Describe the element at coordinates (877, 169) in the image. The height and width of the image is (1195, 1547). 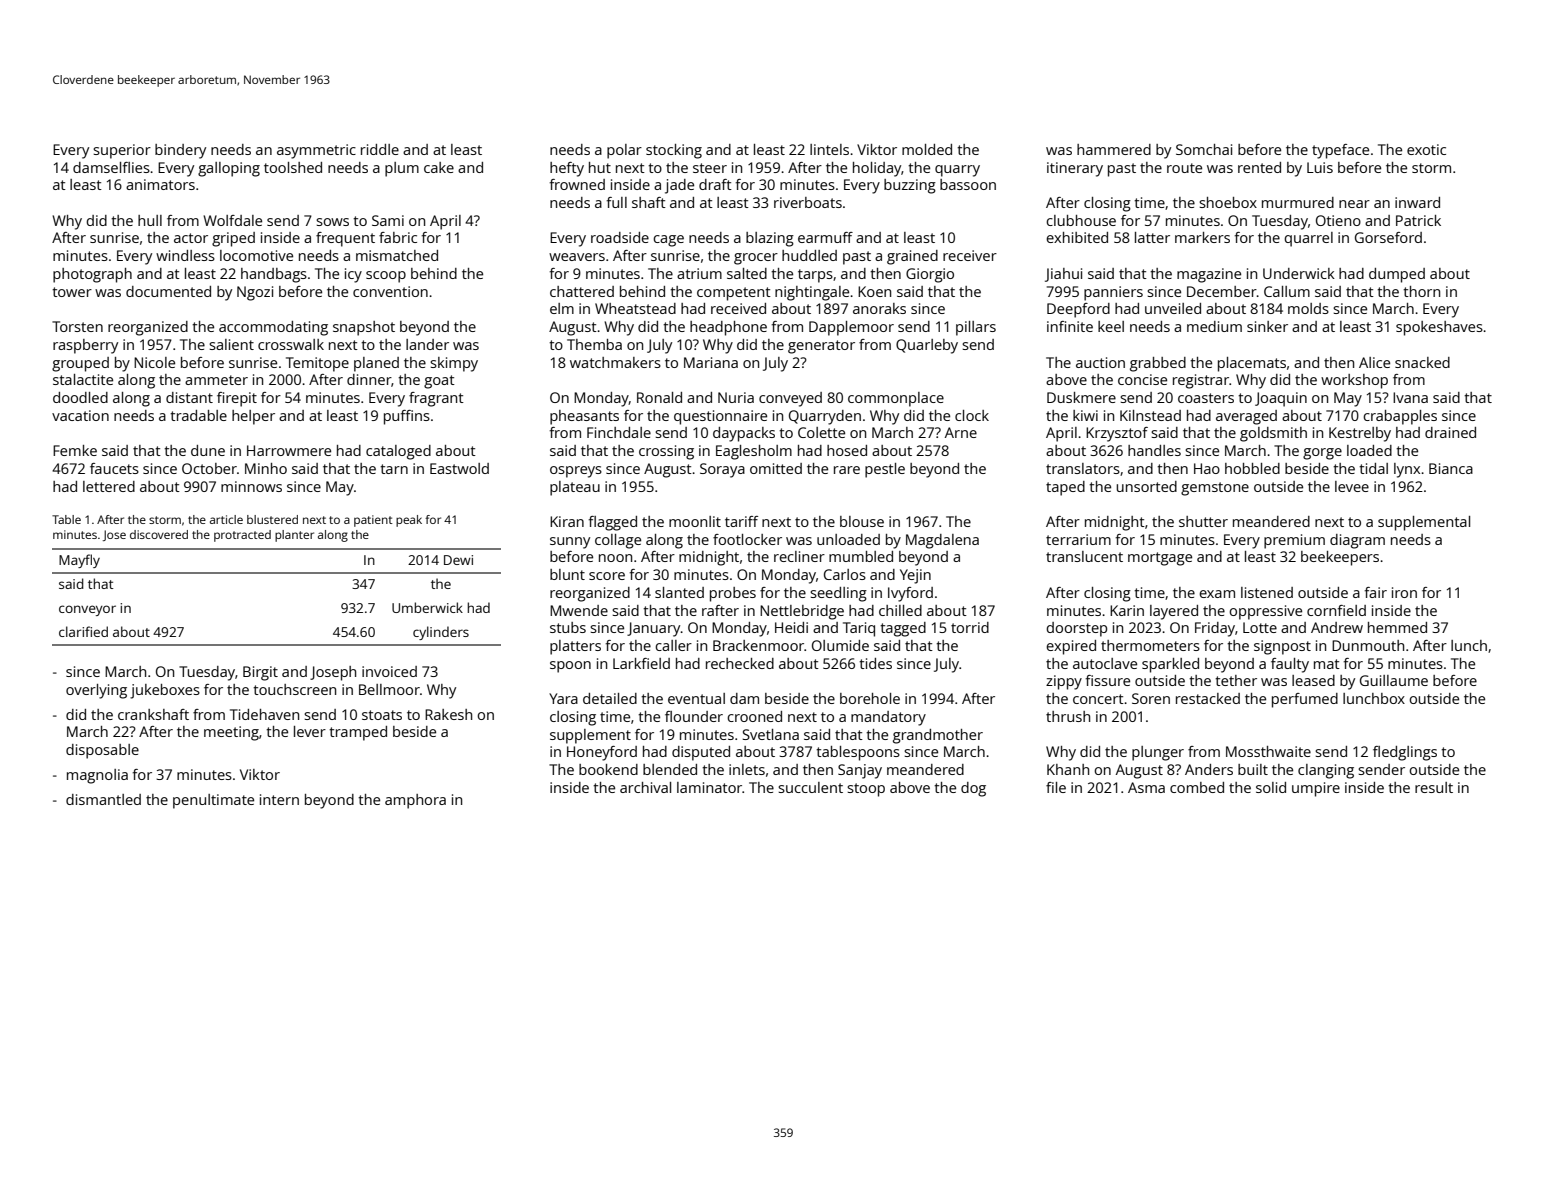
I see `holiday` at that location.
